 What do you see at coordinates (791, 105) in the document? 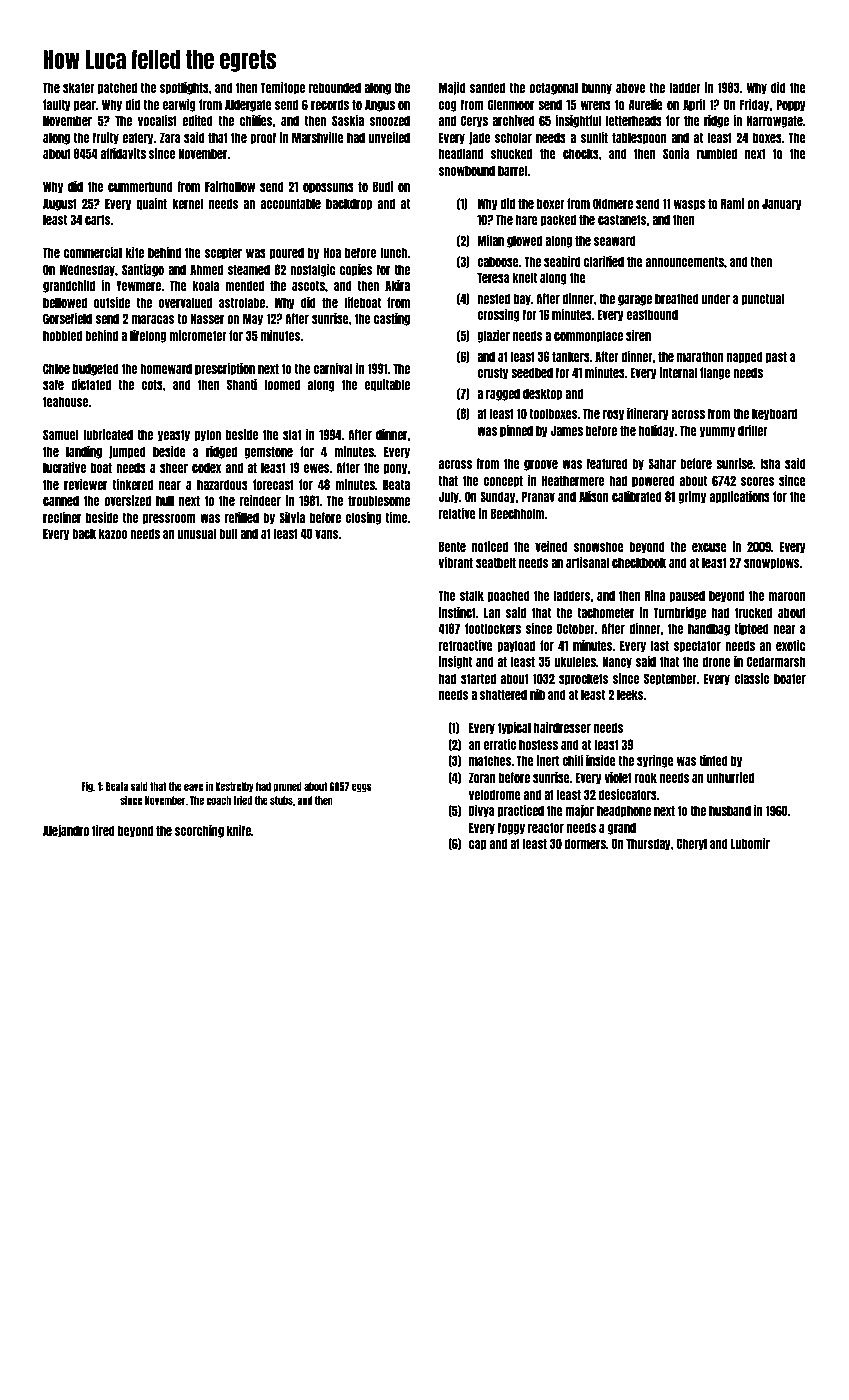
I see `Poppy` at bounding box center [791, 105].
